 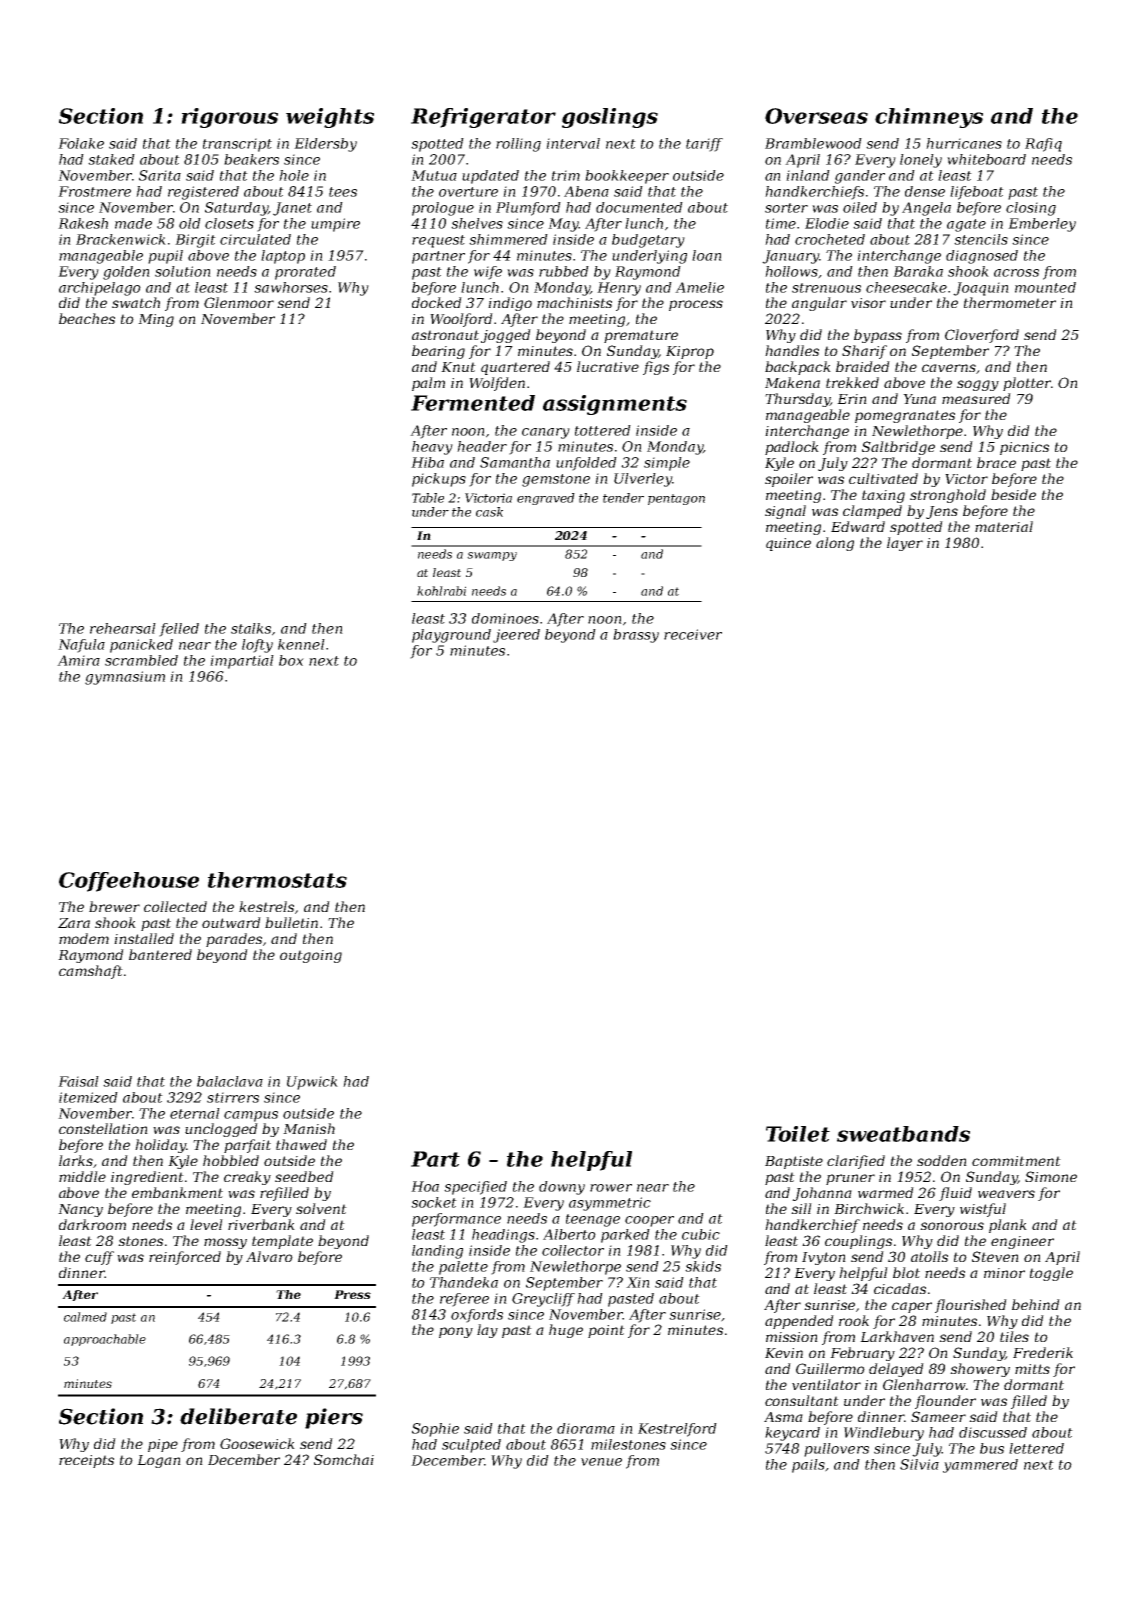 I want to click on specified, so click(x=475, y=1188).
